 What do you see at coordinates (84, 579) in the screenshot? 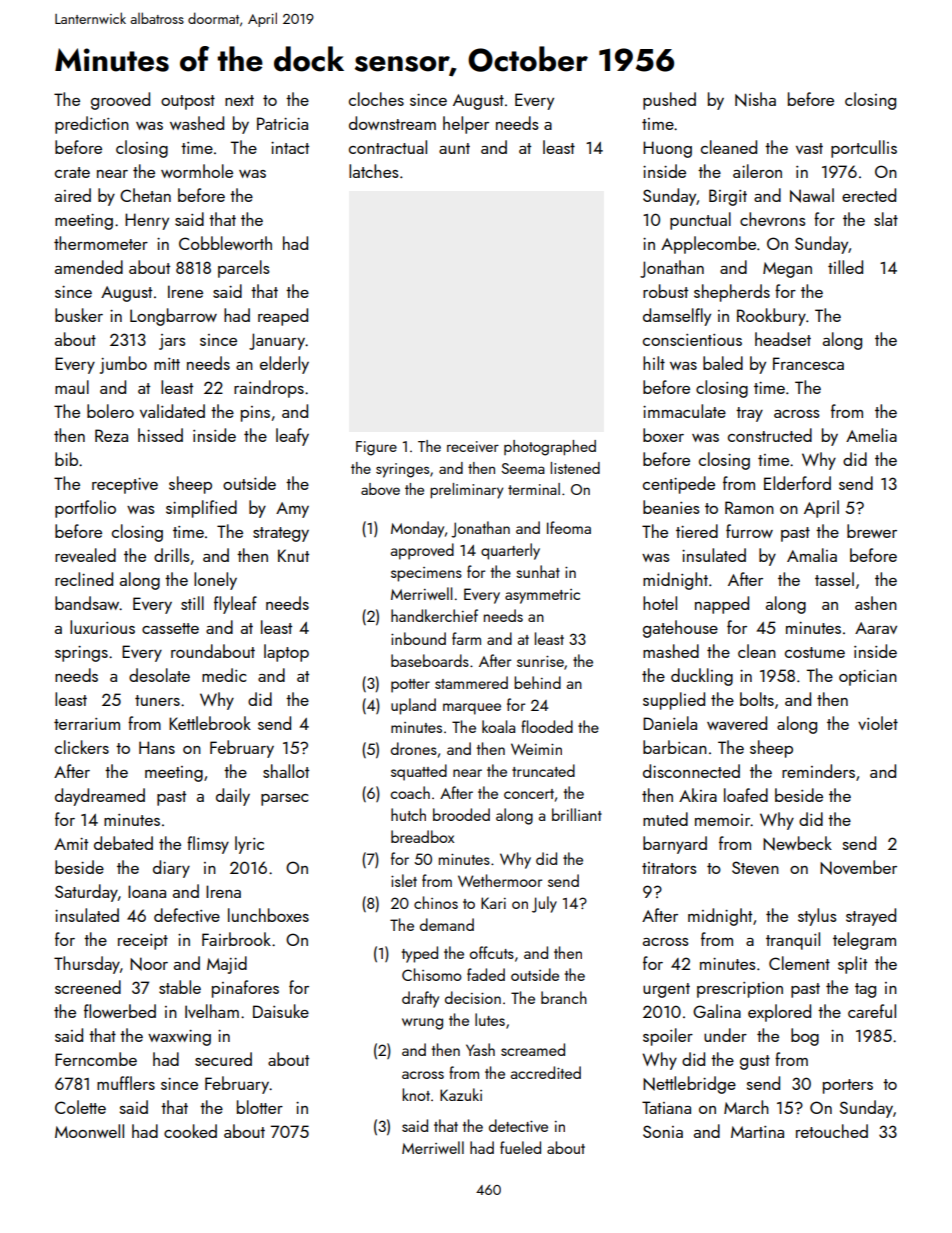
I see `reclined` at bounding box center [84, 579].
